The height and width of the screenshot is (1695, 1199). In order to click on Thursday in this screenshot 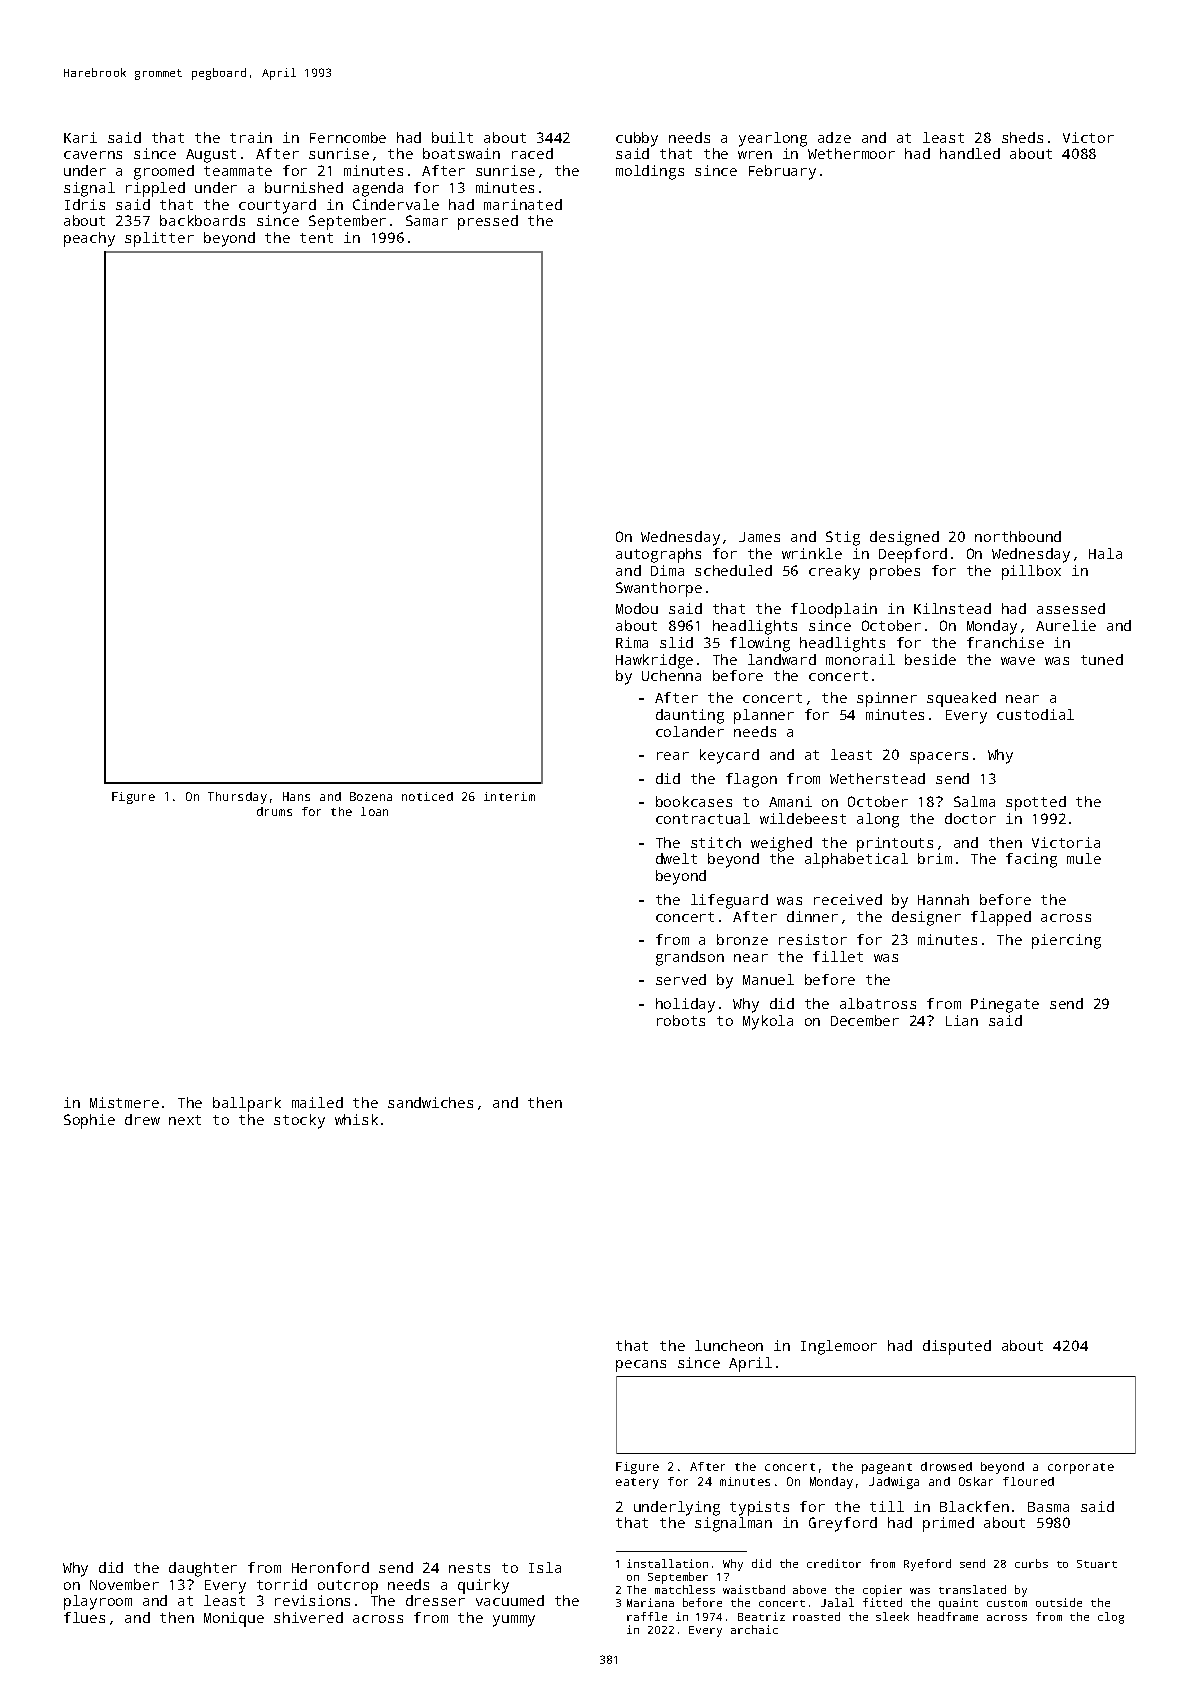, I will do `click(237, 798)`.
